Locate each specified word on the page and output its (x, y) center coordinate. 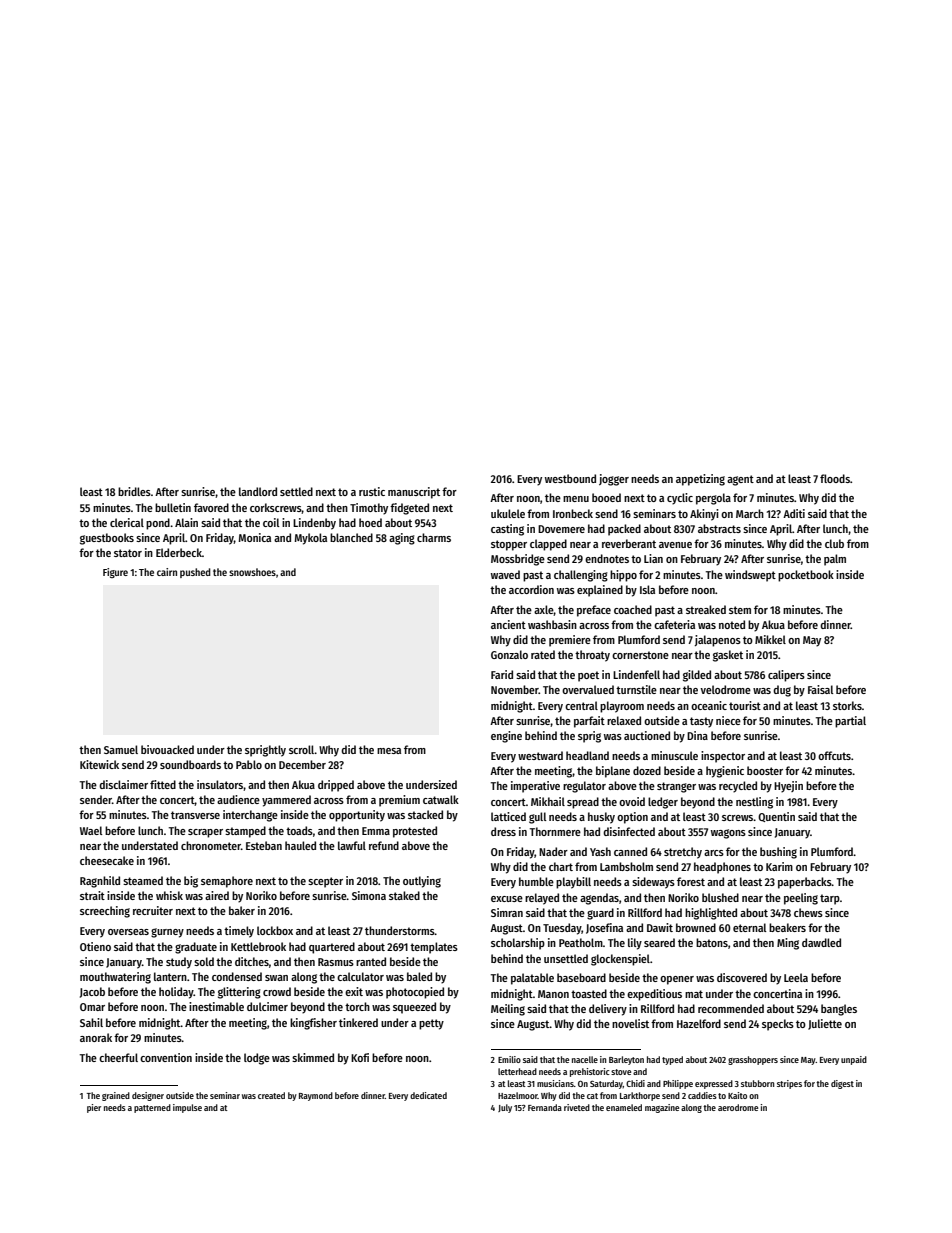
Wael (91, 830)
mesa (389, 751)
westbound (570, 478)
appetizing (700, 480)
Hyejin (788, 787)
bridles (134, 491)
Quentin (776, 817)
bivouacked (167, 749)
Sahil (91, 1022)
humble (536, 881)
